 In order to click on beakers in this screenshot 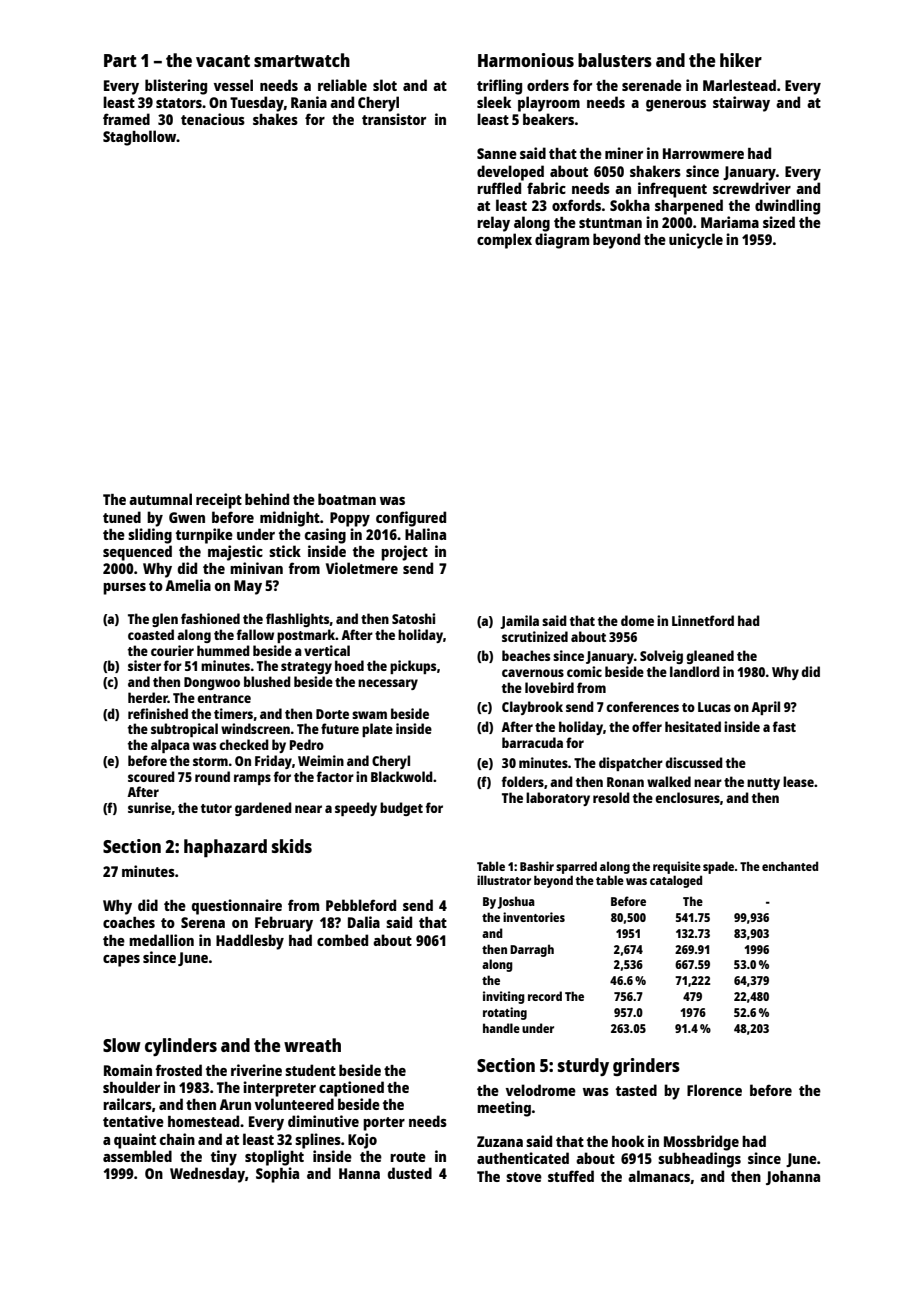, I will do `click(548, 119)`.
